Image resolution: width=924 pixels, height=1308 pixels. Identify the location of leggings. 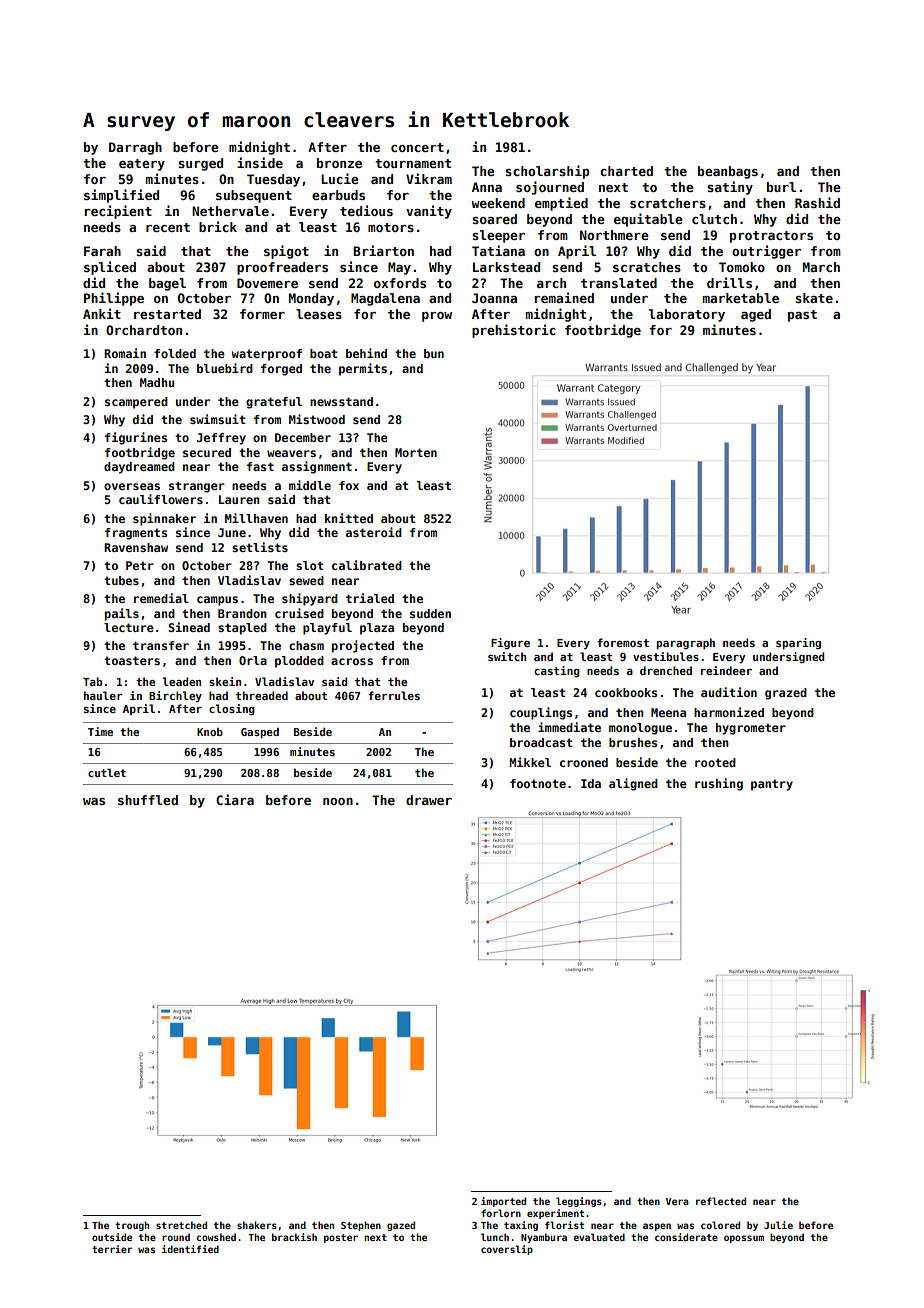
(579, 1202).
